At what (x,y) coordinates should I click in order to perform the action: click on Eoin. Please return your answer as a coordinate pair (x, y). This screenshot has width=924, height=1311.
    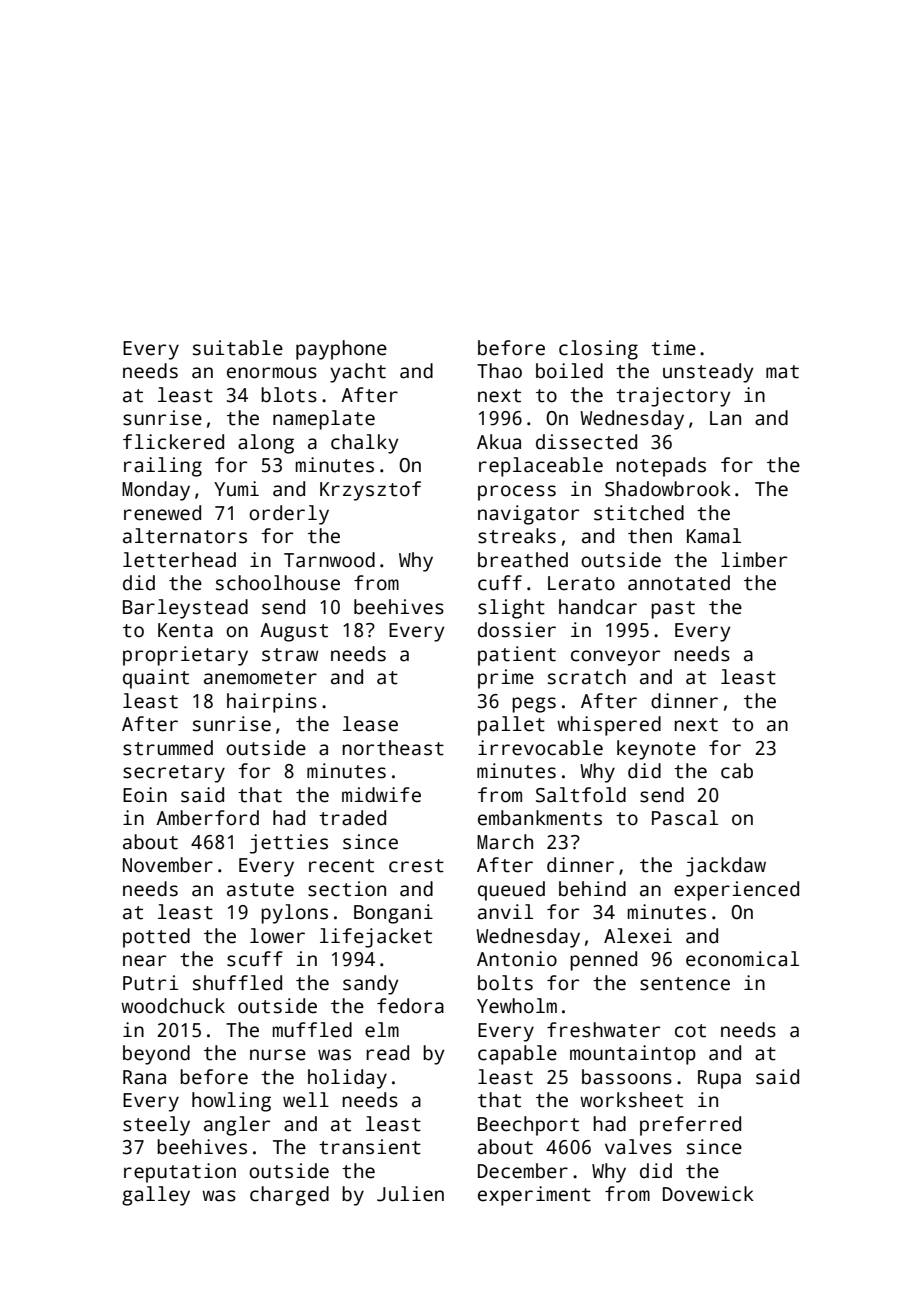
    Looking at the image, I should click on (145, 795).
